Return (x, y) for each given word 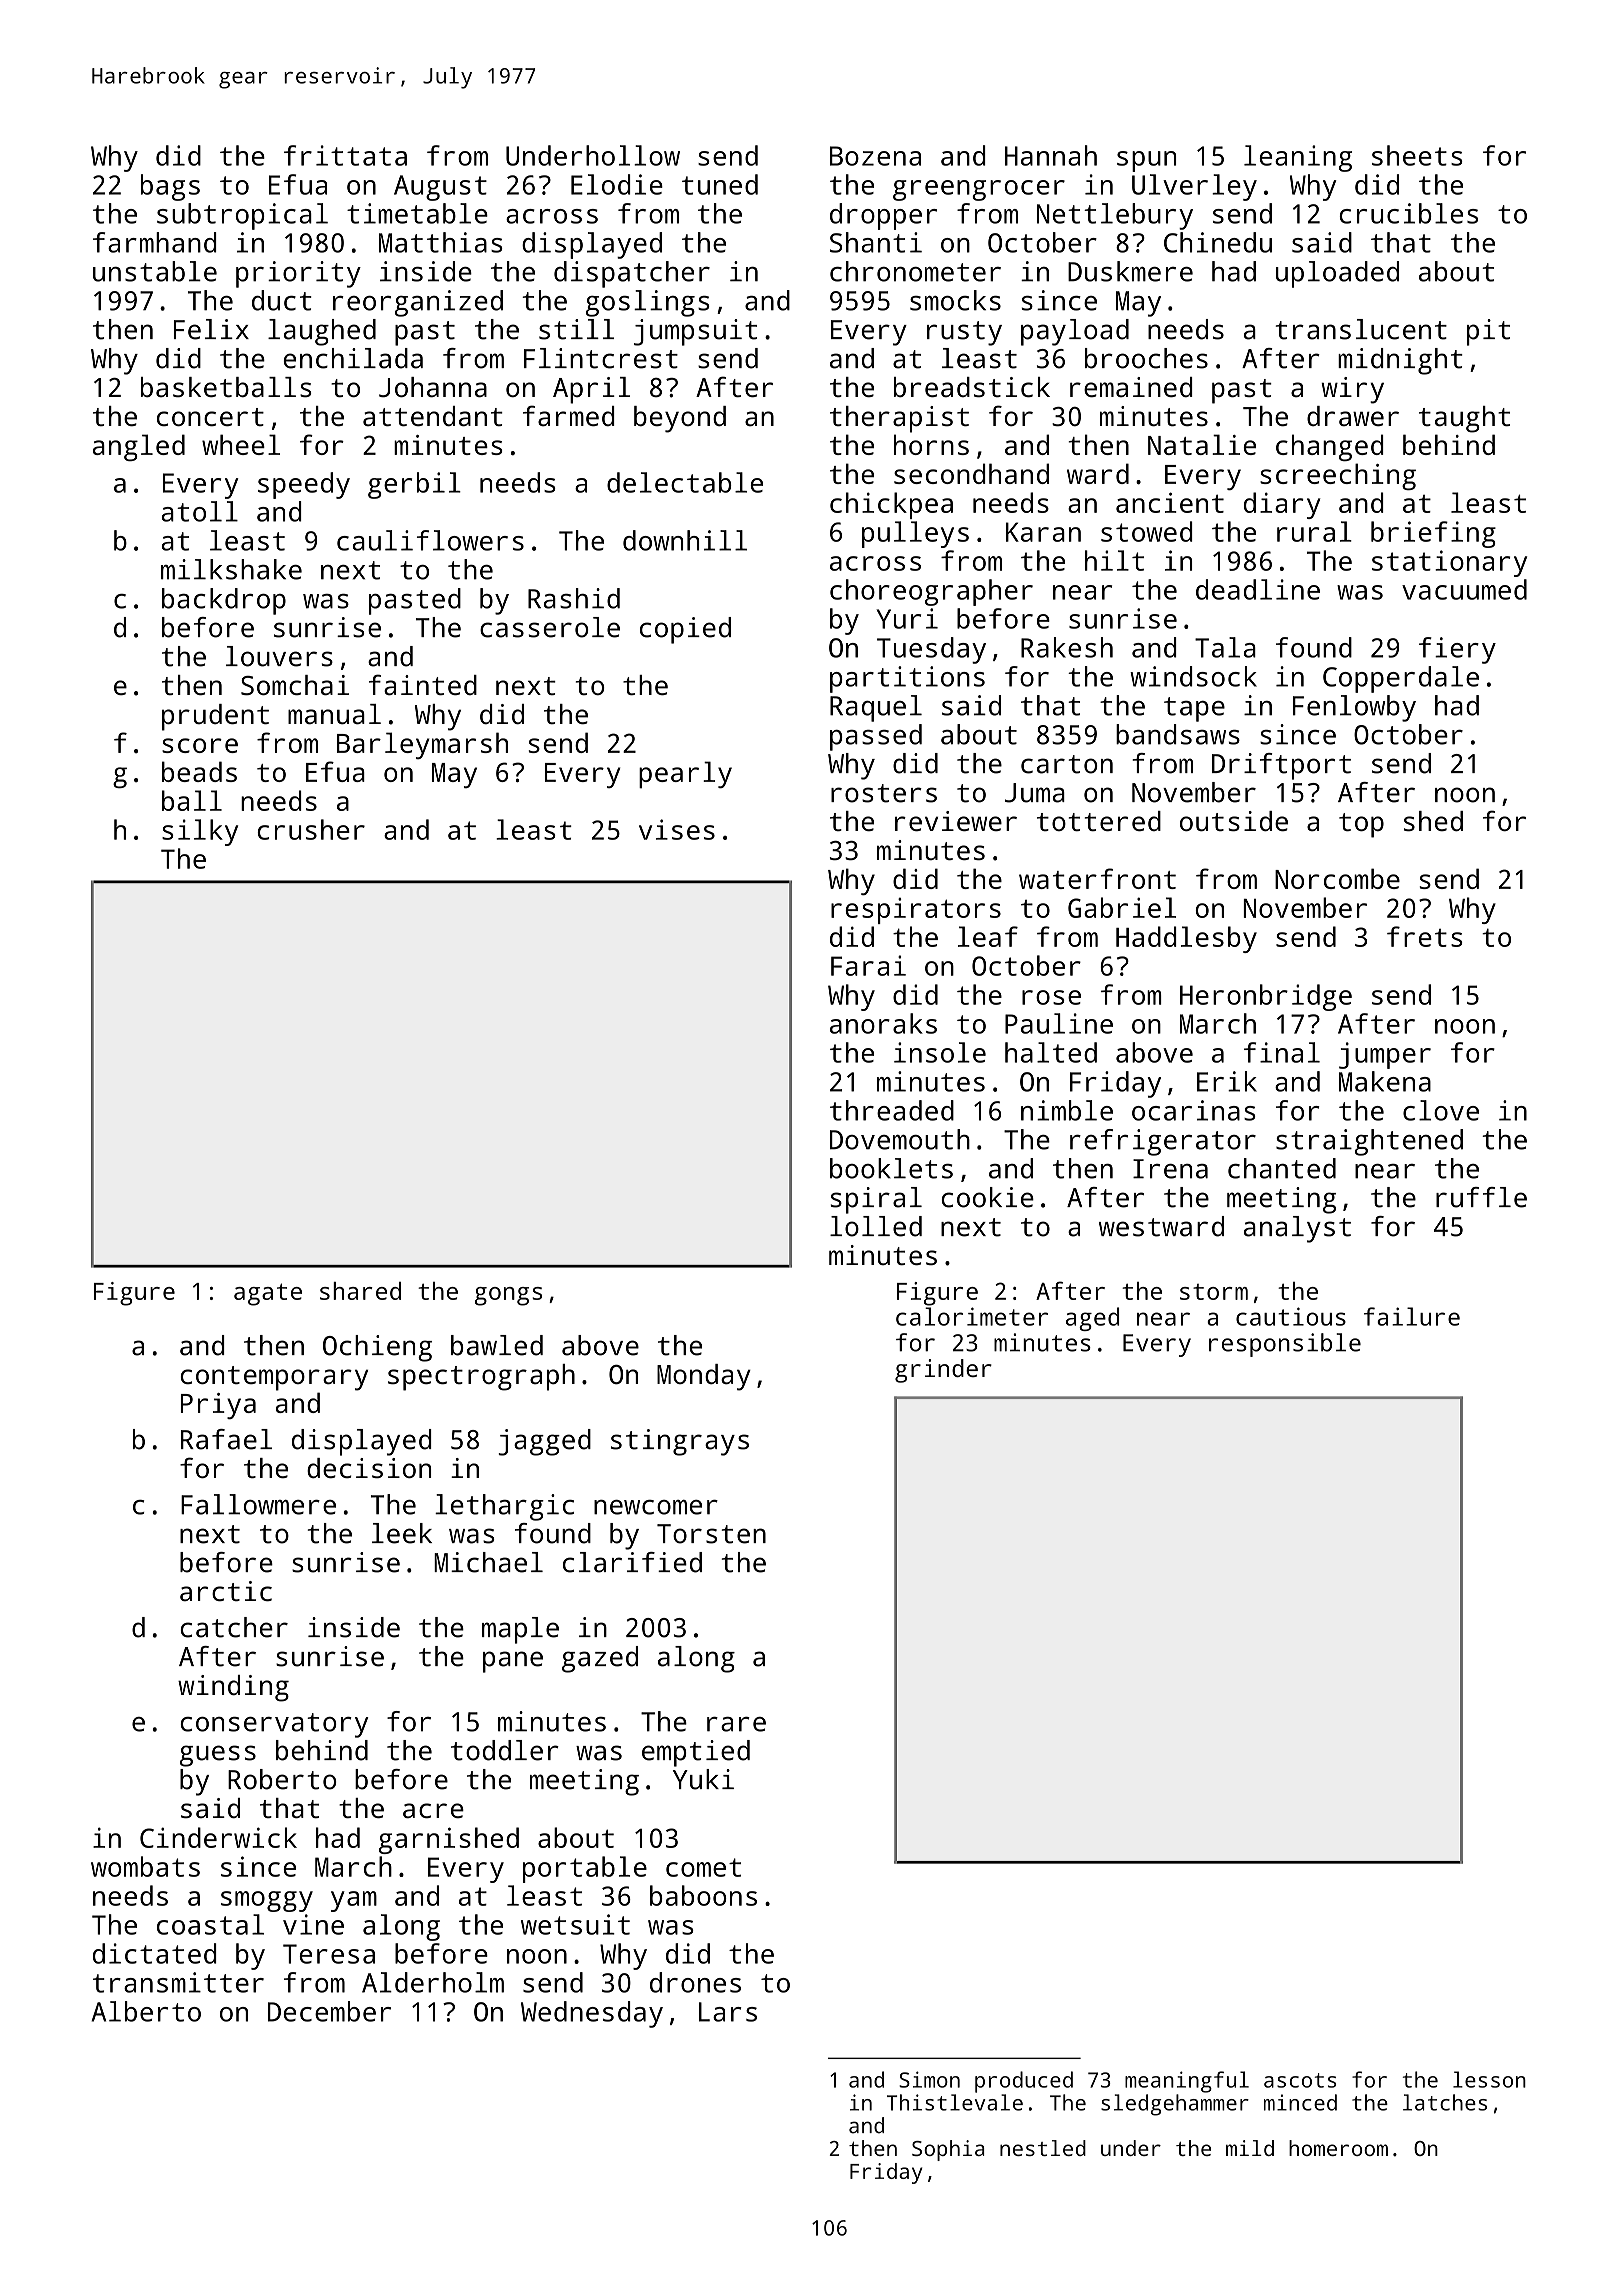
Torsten (711, 1534)
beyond (680, 419)
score (200, 745)
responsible (1285, 1345)
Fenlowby (1354, 708)
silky (200, 832)
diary (1282, 505)
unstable (155, 271)
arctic (226, 1591)
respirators (916, 911)
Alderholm (433, 1982)
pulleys (915, 534)
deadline (1258, 589)
